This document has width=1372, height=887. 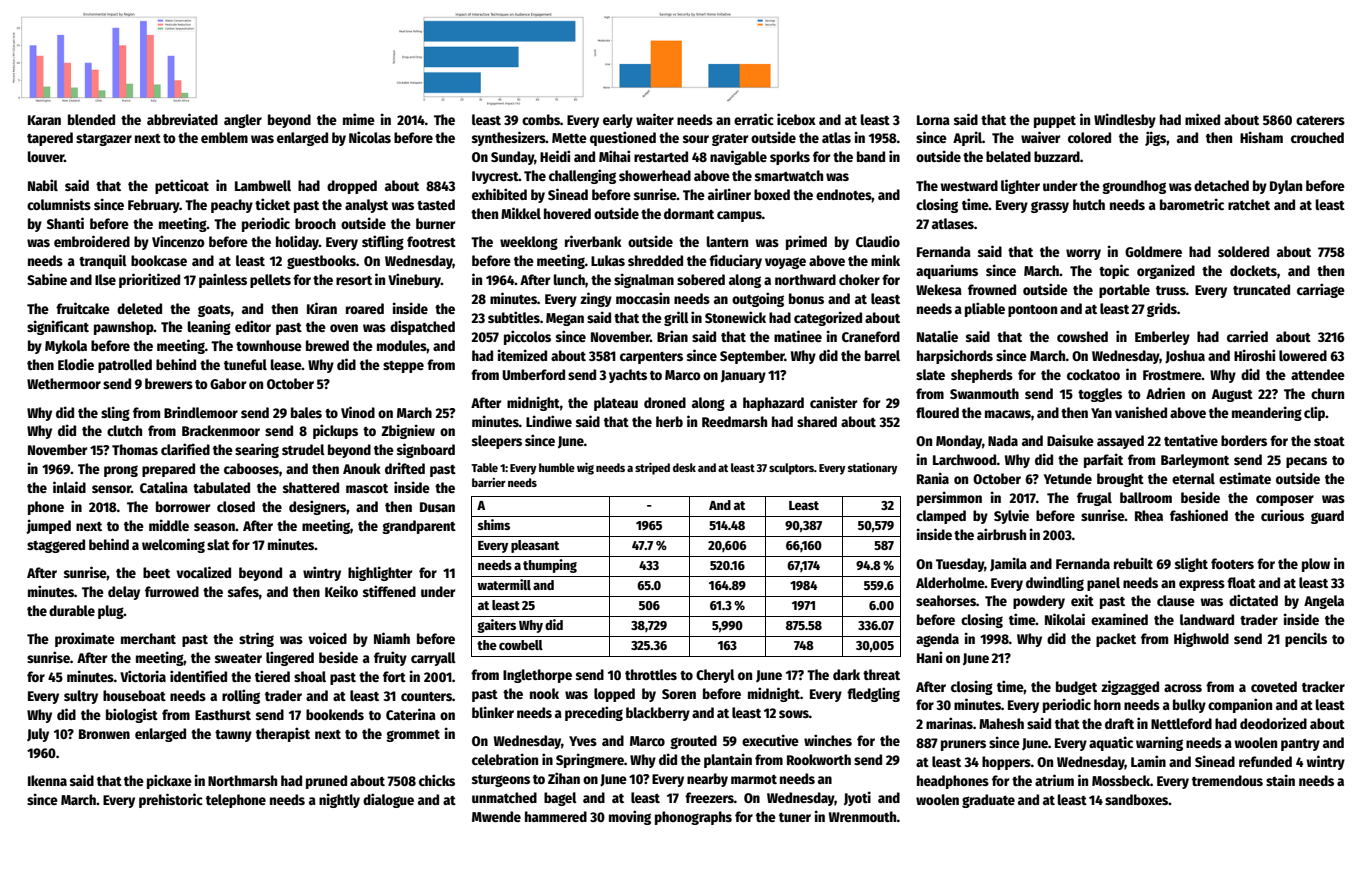 I want to click on Victoria, so click(x=143, y=676).
